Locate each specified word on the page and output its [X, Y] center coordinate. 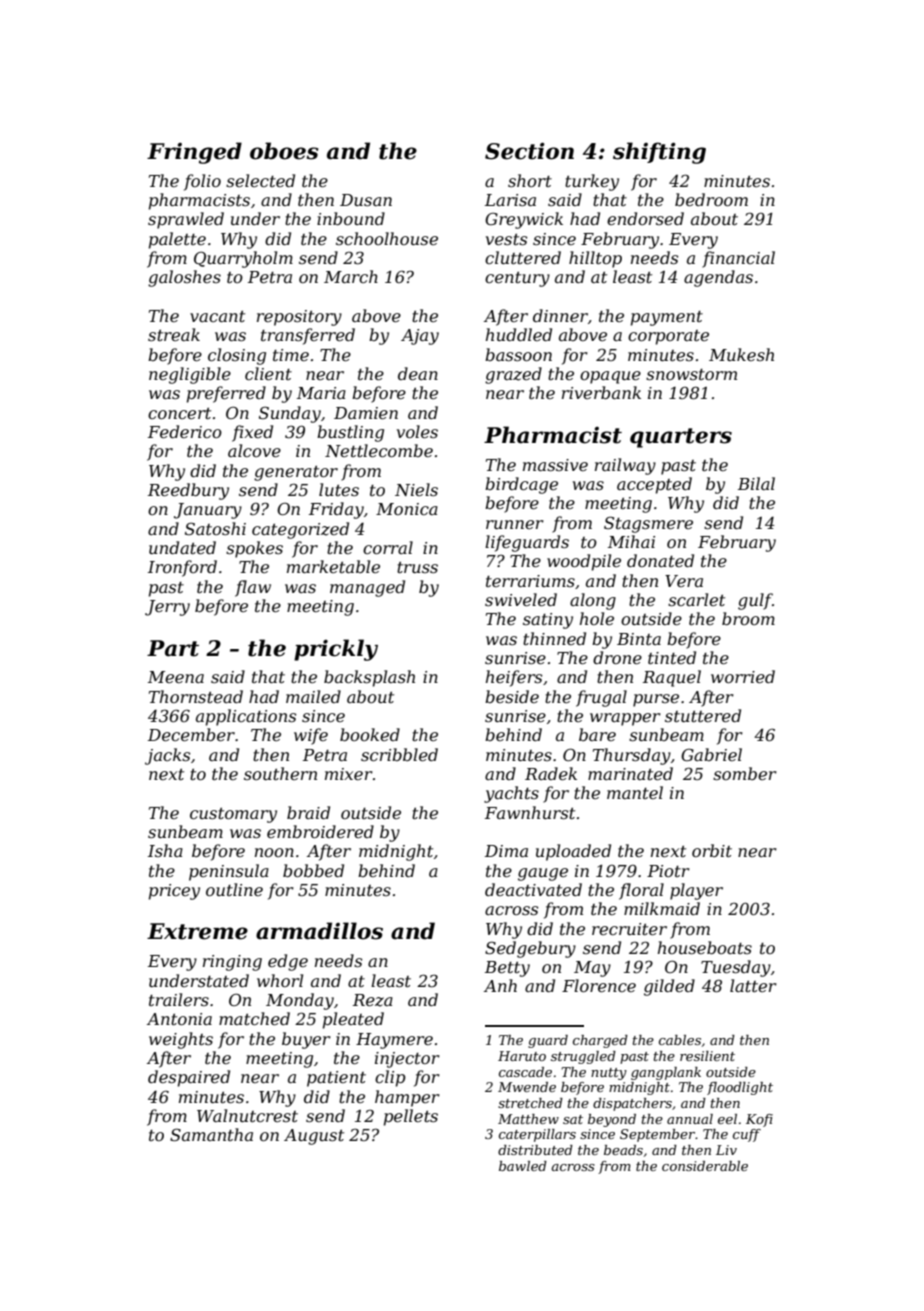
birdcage [521, 485]
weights [181, 1040]
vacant [217, 316]
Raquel [672, 678]
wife [311, 736]
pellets [411, 1117]
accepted [654, 485]
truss [417, 567]
